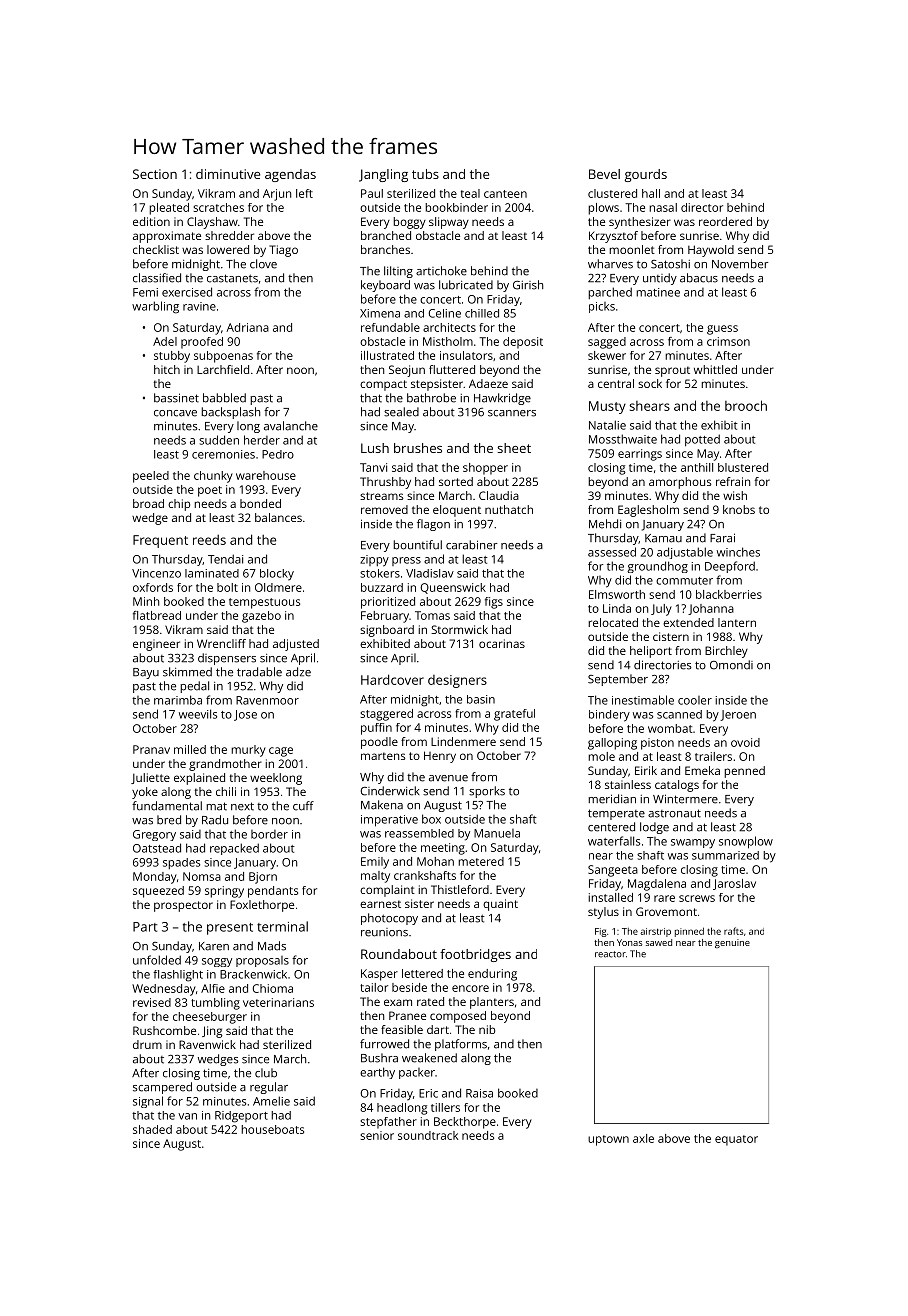  Describe the element at coordinates (228, 174) in the screenshot. I see `diminutive` at that location.
